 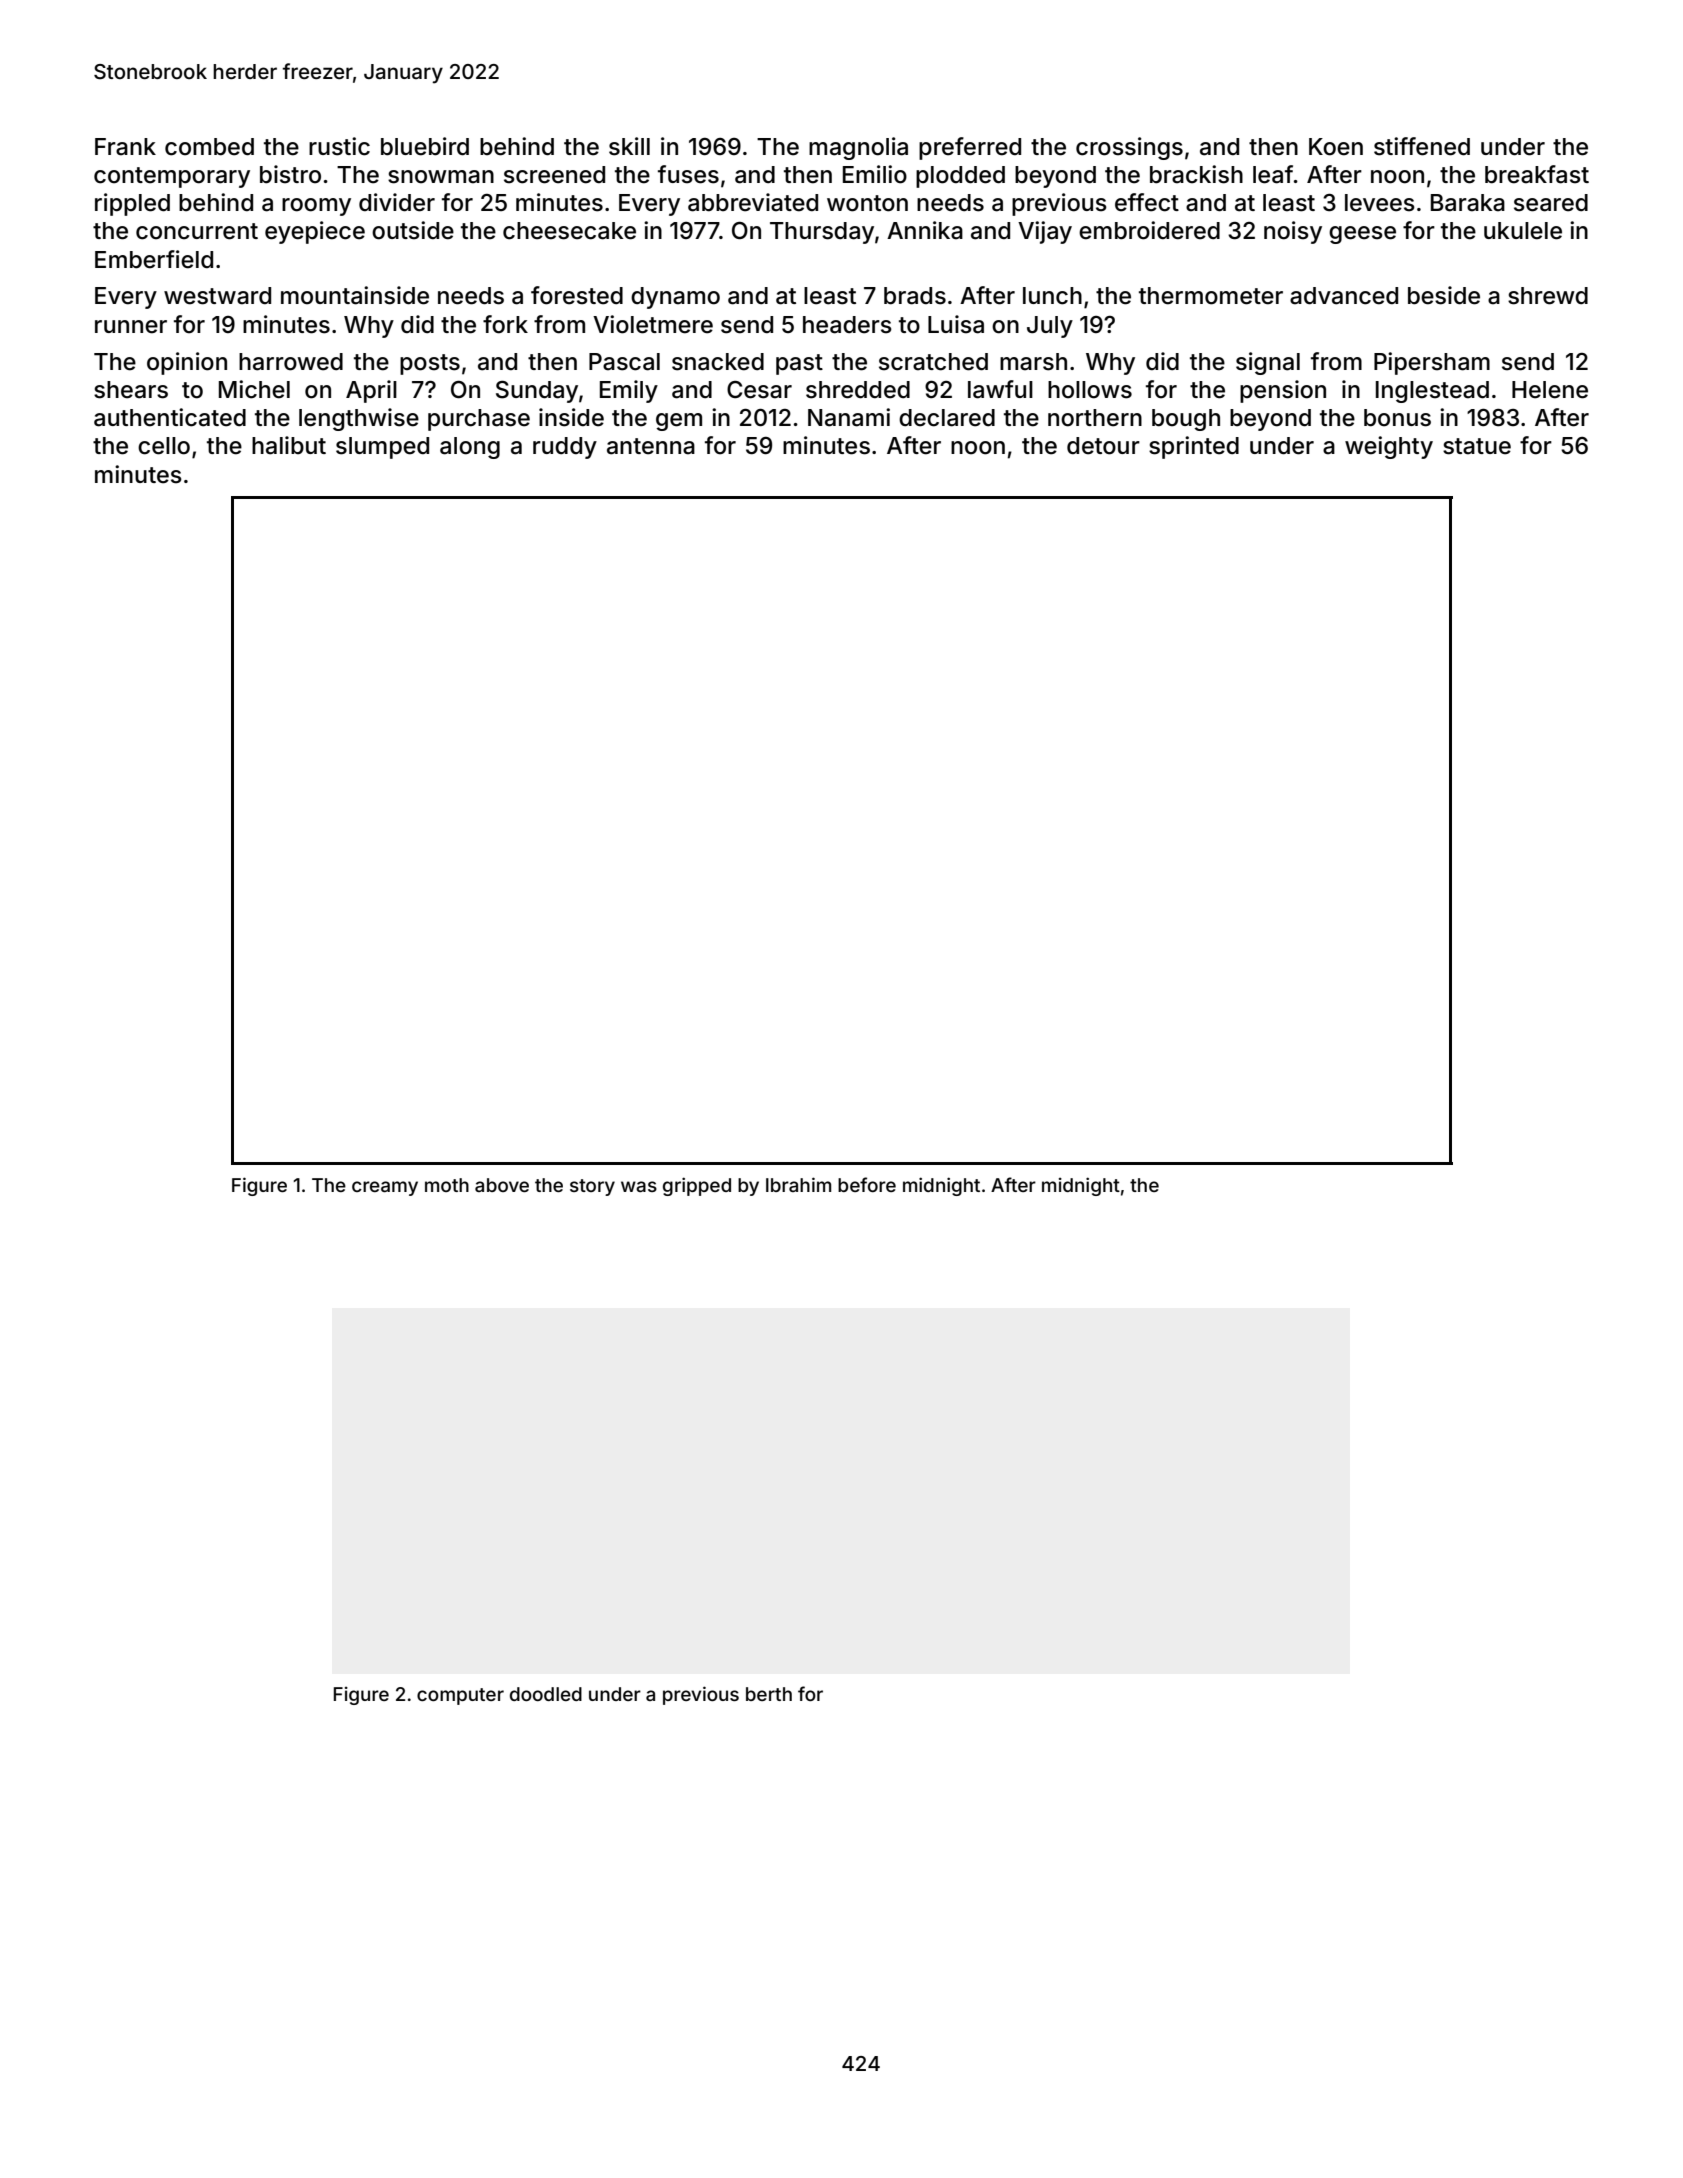 What do you see at coordinates (867, 1184) in the image?
I see `before` at bounding box center [867, 1184].
